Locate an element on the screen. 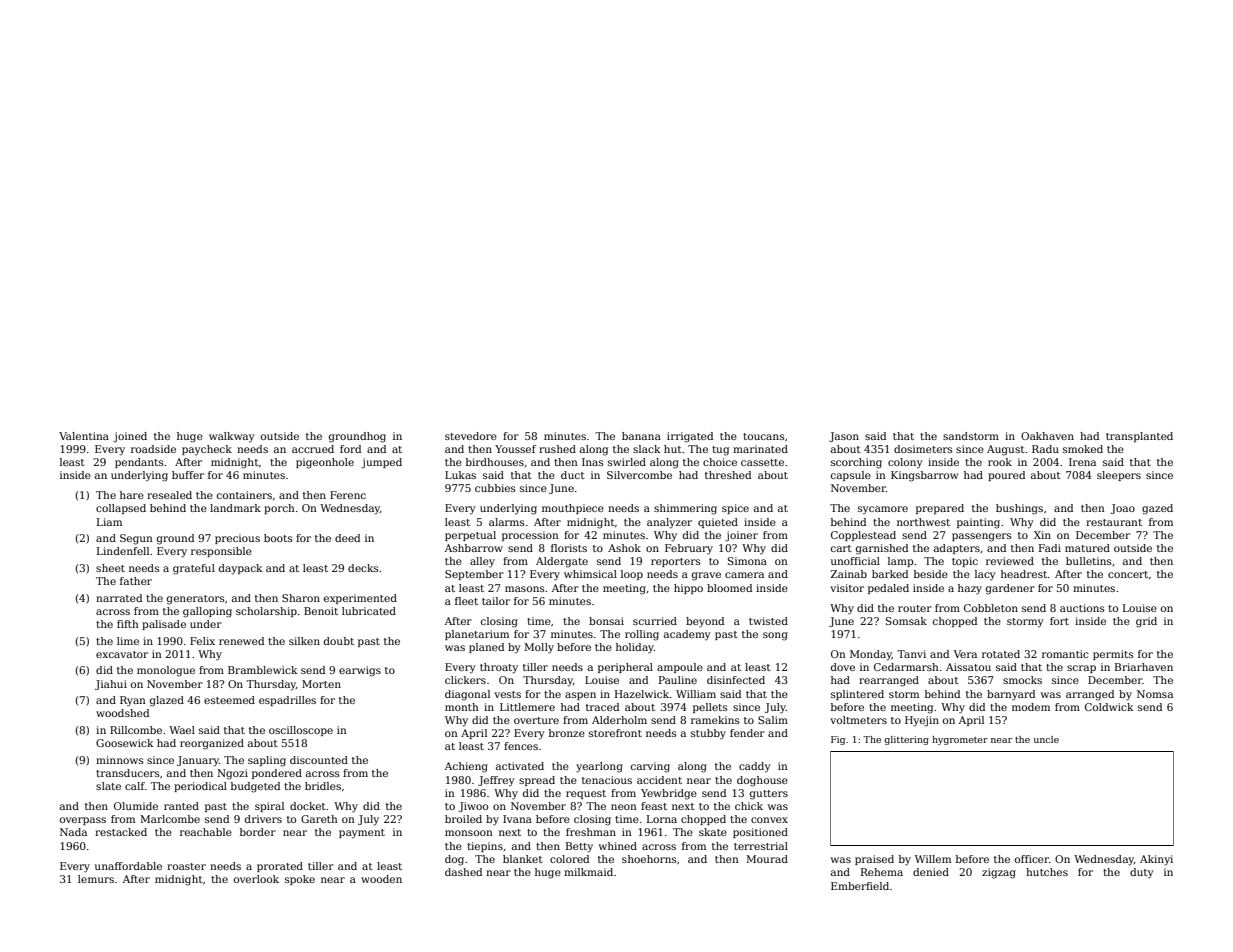 The image size is (1233, 952). Simona is located at coordinates (747, 561).
